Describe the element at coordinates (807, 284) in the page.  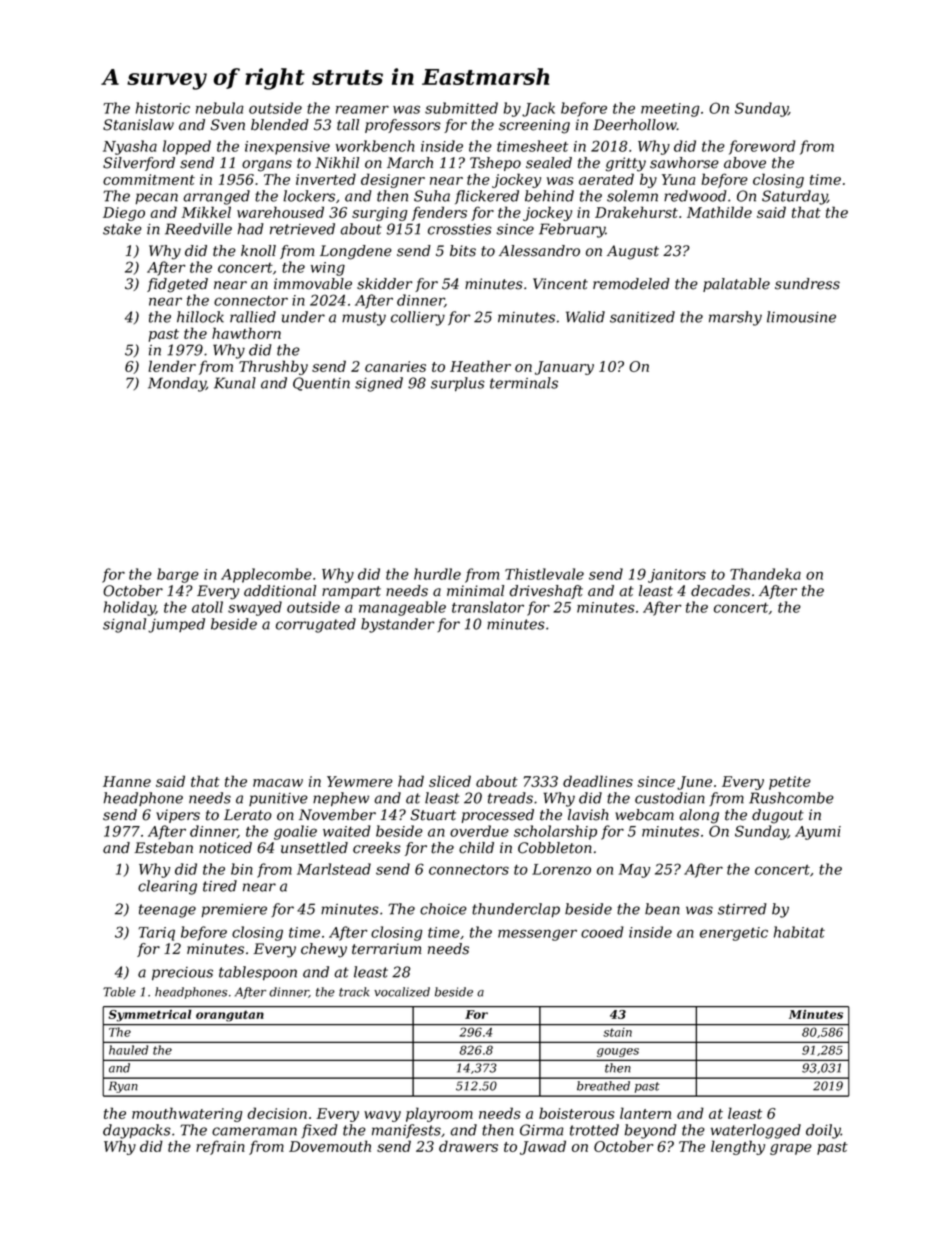
I see `sundress` at that location.
